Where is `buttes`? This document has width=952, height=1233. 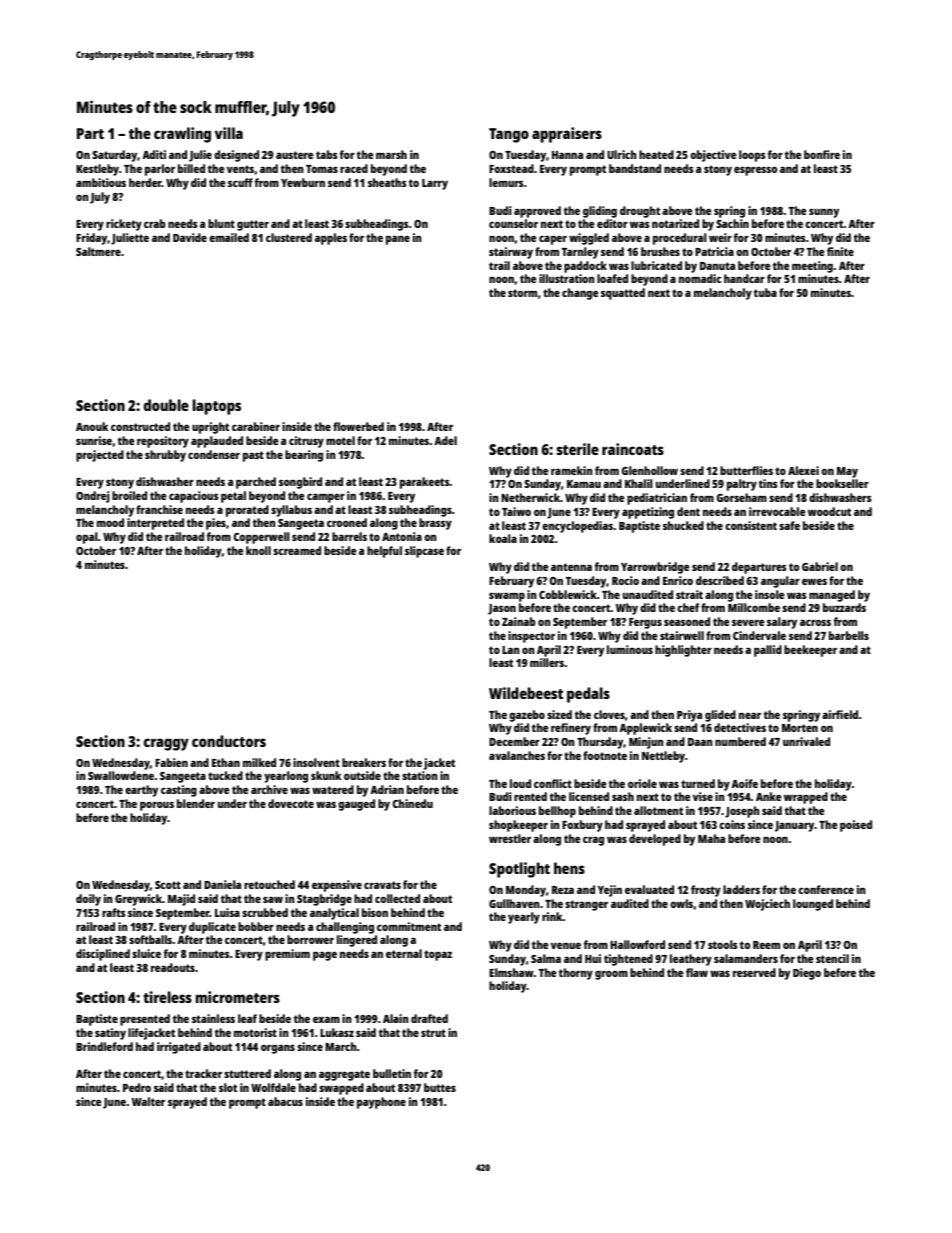 buttes is located at coordinates (440, 1087).
